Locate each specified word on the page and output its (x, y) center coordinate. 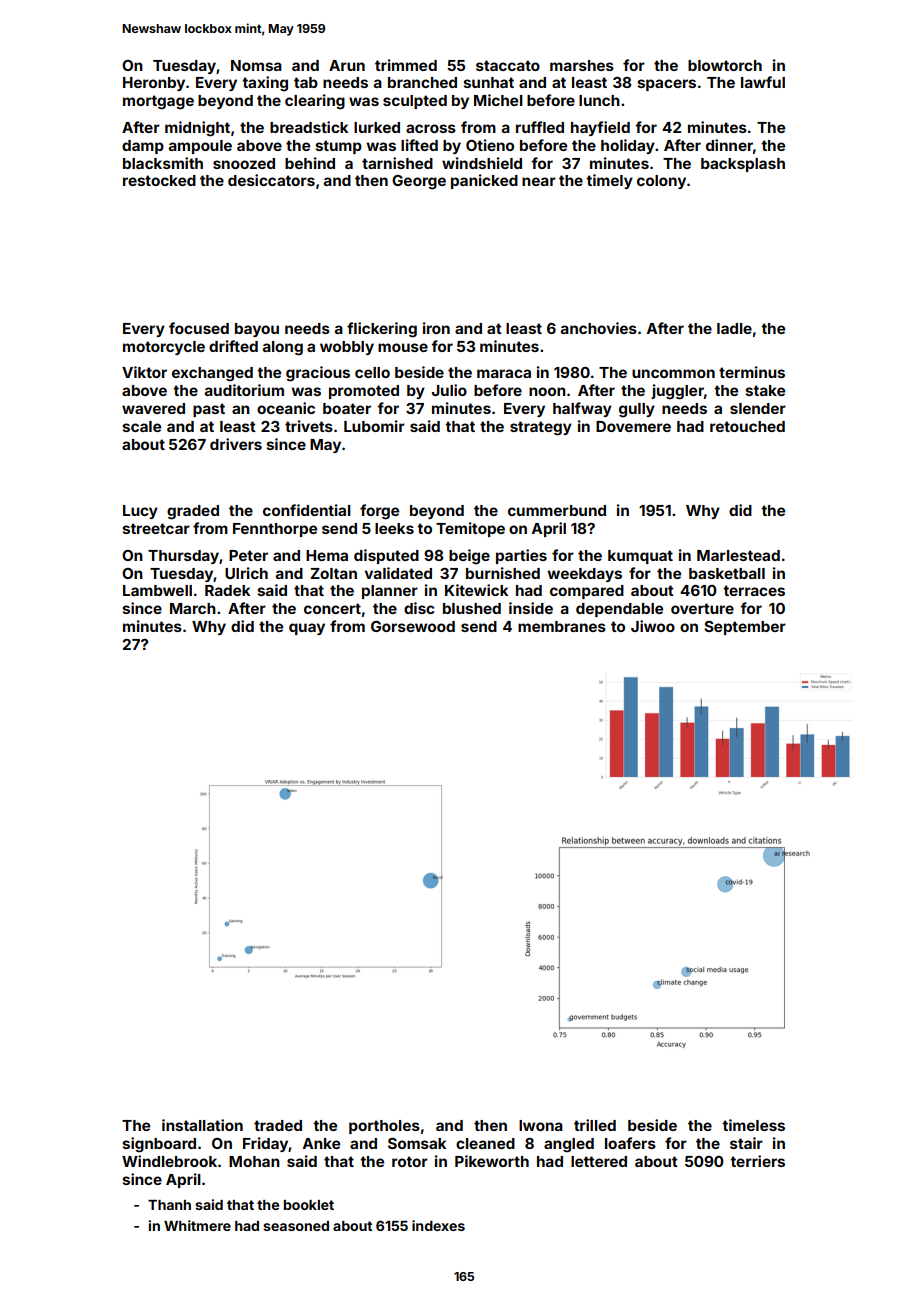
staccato (508, 65)
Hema (327, 555)
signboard (159, 1145)
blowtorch (725, 65)
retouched (747, 426)
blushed (472, 608)
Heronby (154, 84)
